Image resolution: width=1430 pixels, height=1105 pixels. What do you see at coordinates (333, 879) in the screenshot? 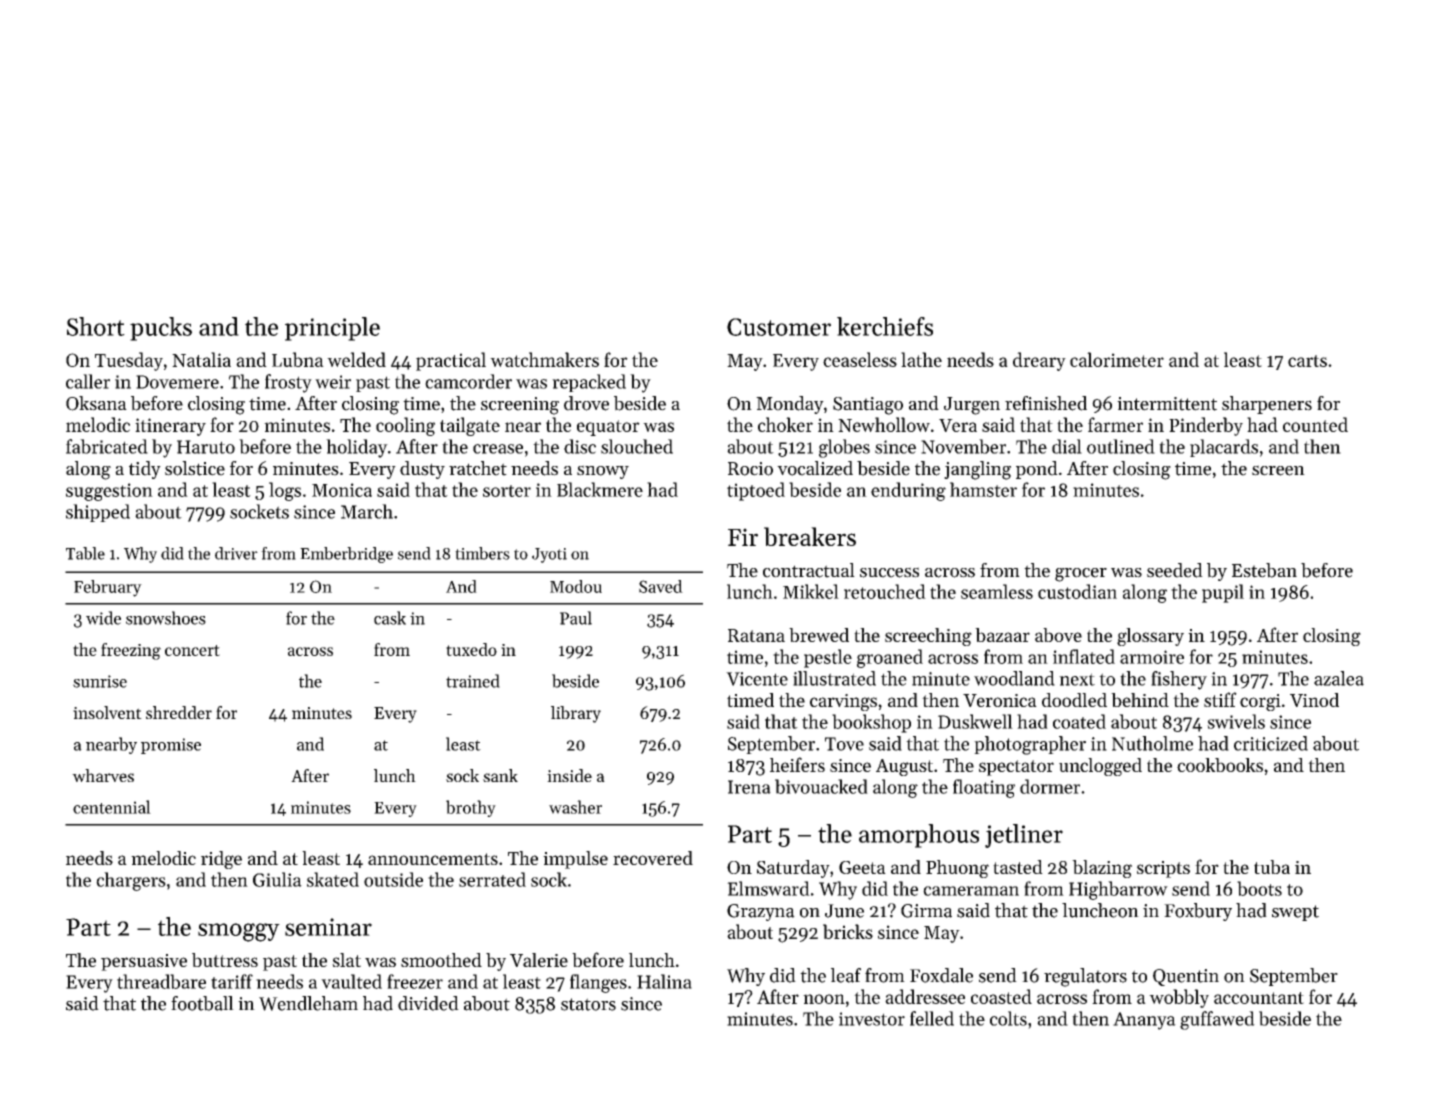
I see `skated` at bounding box center [333, 879].
